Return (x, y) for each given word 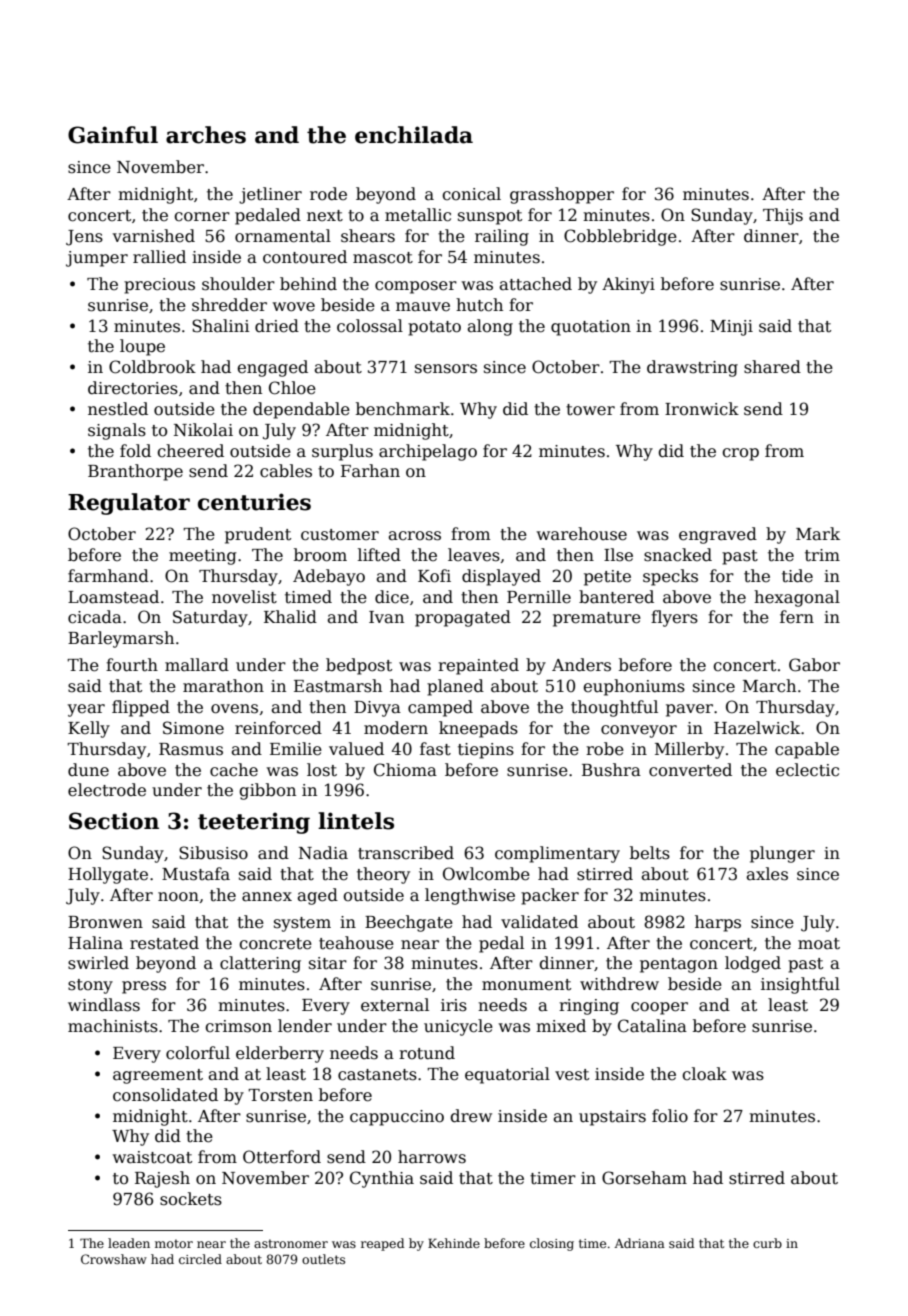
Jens (84, 238)
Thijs (783, 216)
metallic (418, 215)
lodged (753, 964)
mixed (561, 1026)
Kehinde (454, 1243)
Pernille (539, 597)
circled (200, 1259)
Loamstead (113, 597)
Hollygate (108, 875)
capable (807, 750)
